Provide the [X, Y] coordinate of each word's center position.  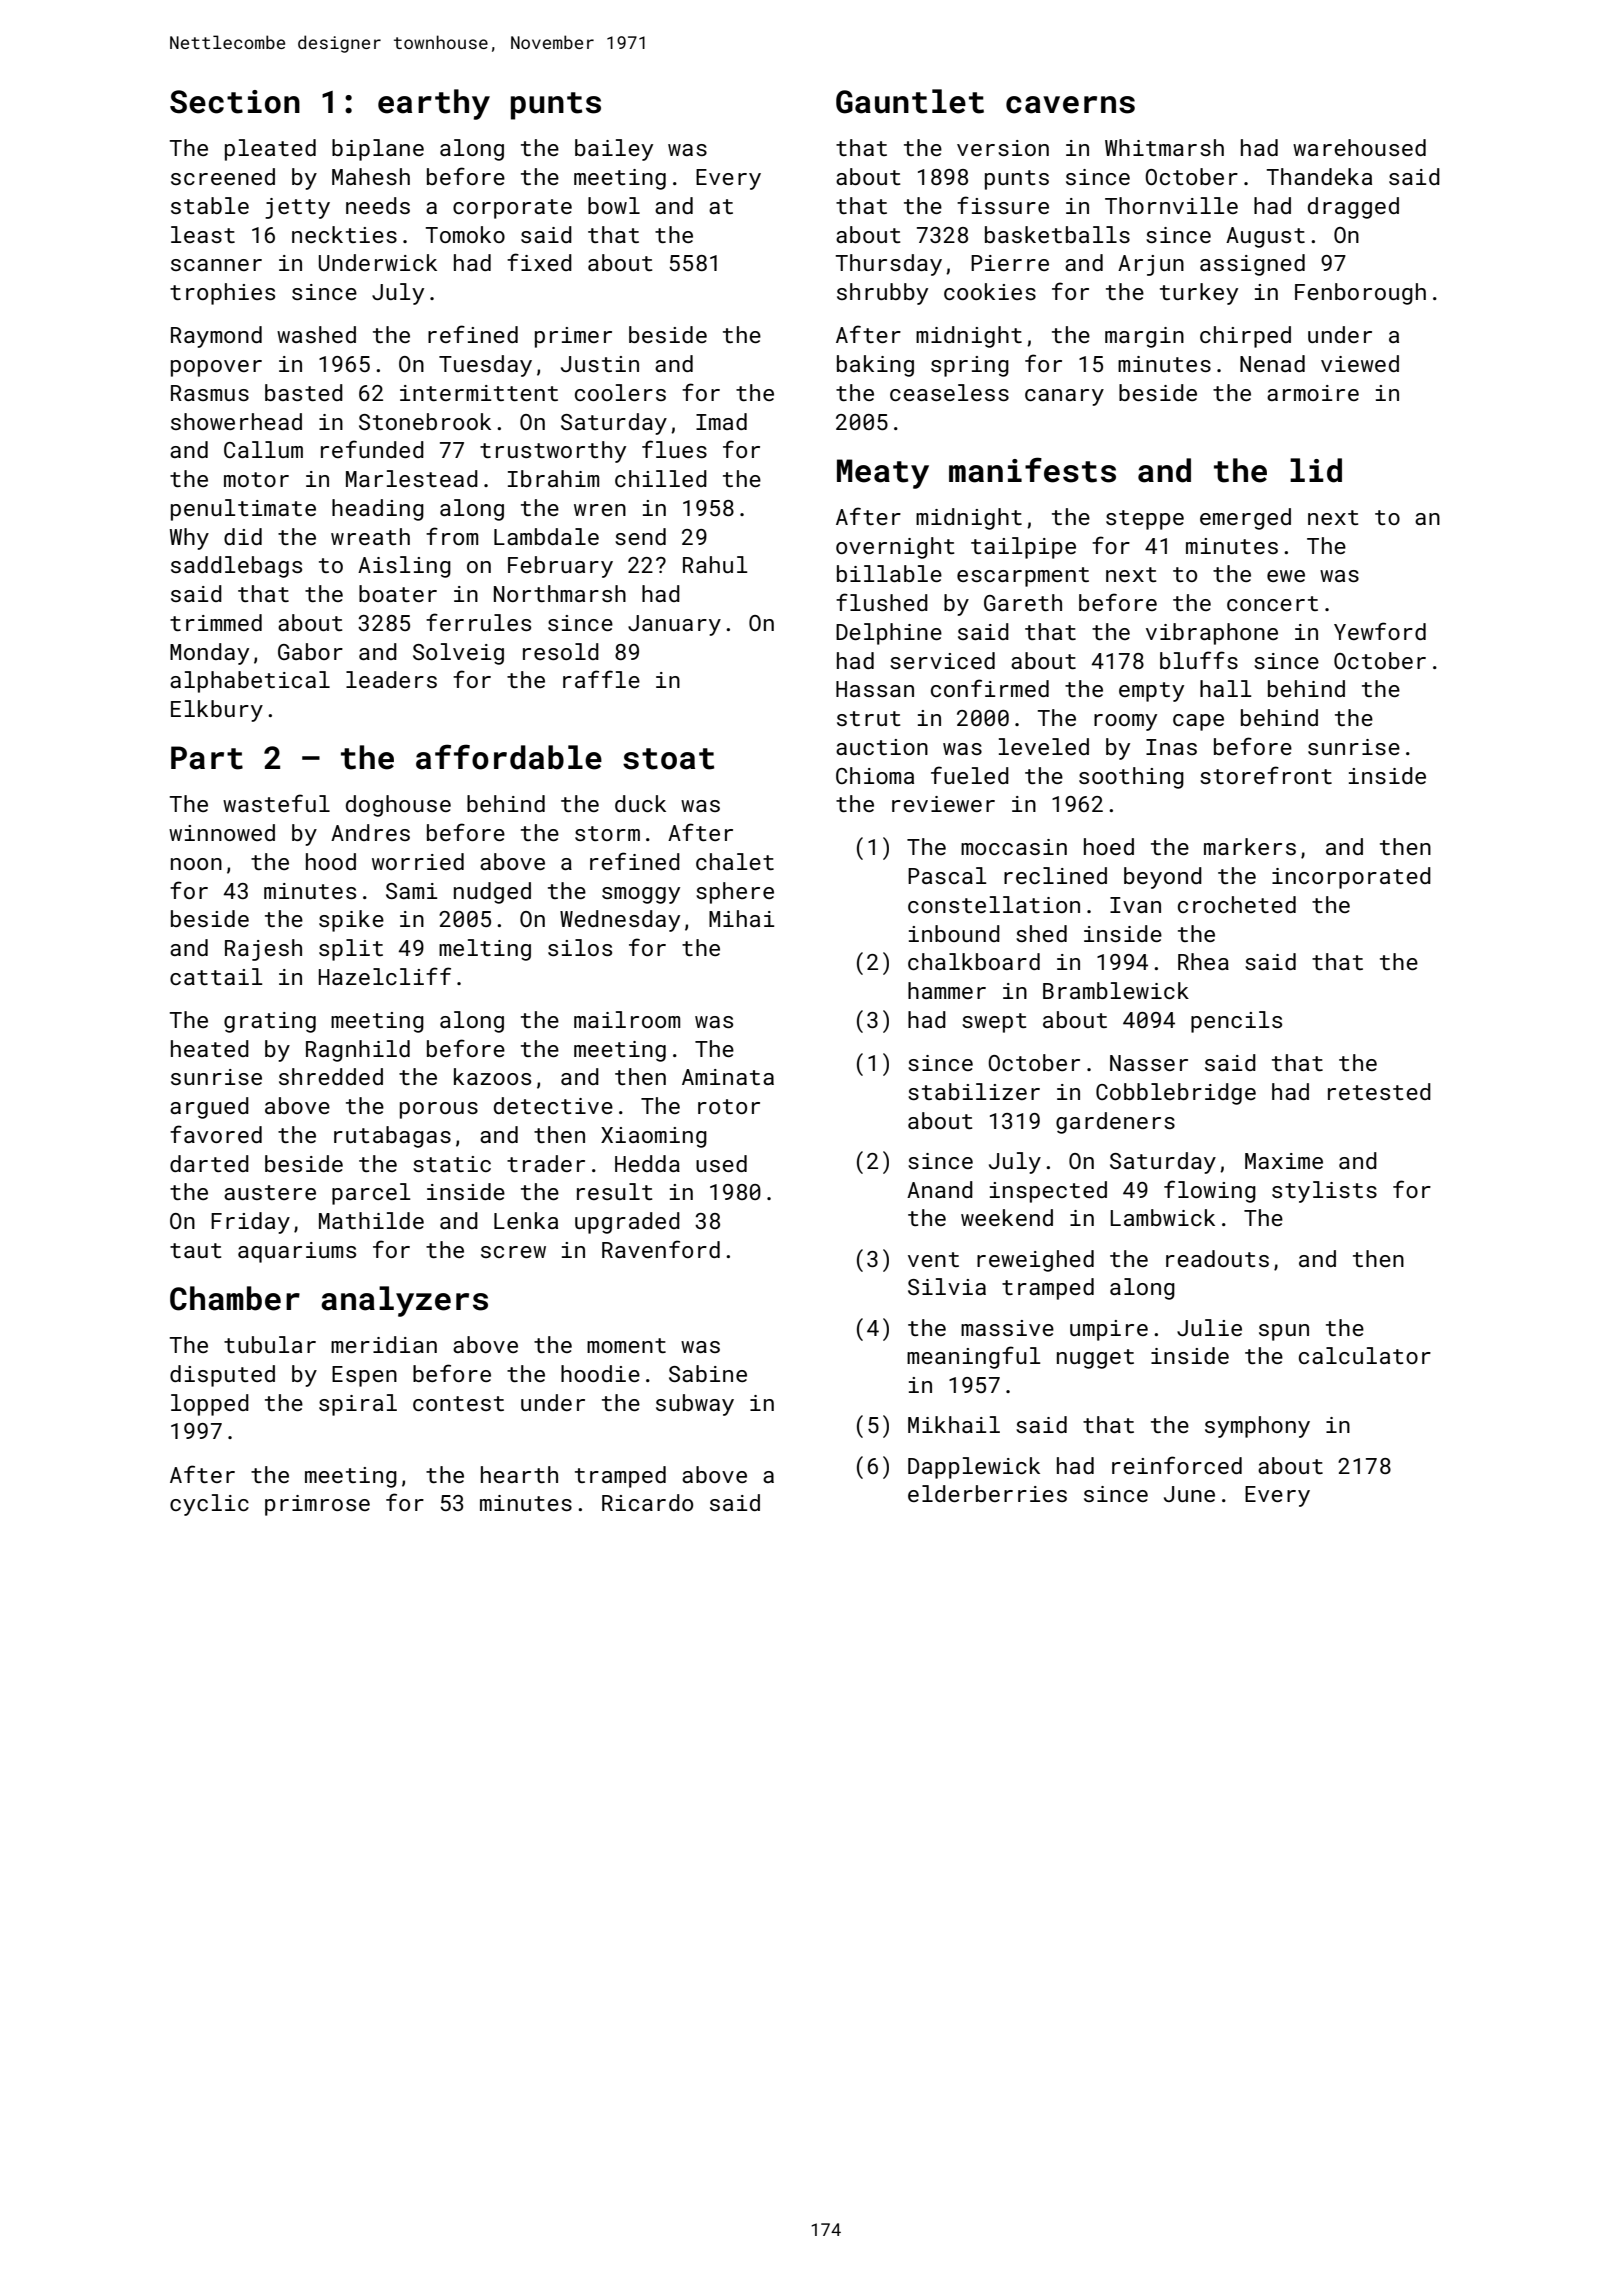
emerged [1245, 519]
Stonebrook [425, 421]
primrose [317, 1505]
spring [970, 366]
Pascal [947, 875]
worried [418, 861]
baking [875, 366]
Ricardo [647, 1502]
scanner [216, 265]
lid [1316, 470]
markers [1250, 846]
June [1189, 1494]
